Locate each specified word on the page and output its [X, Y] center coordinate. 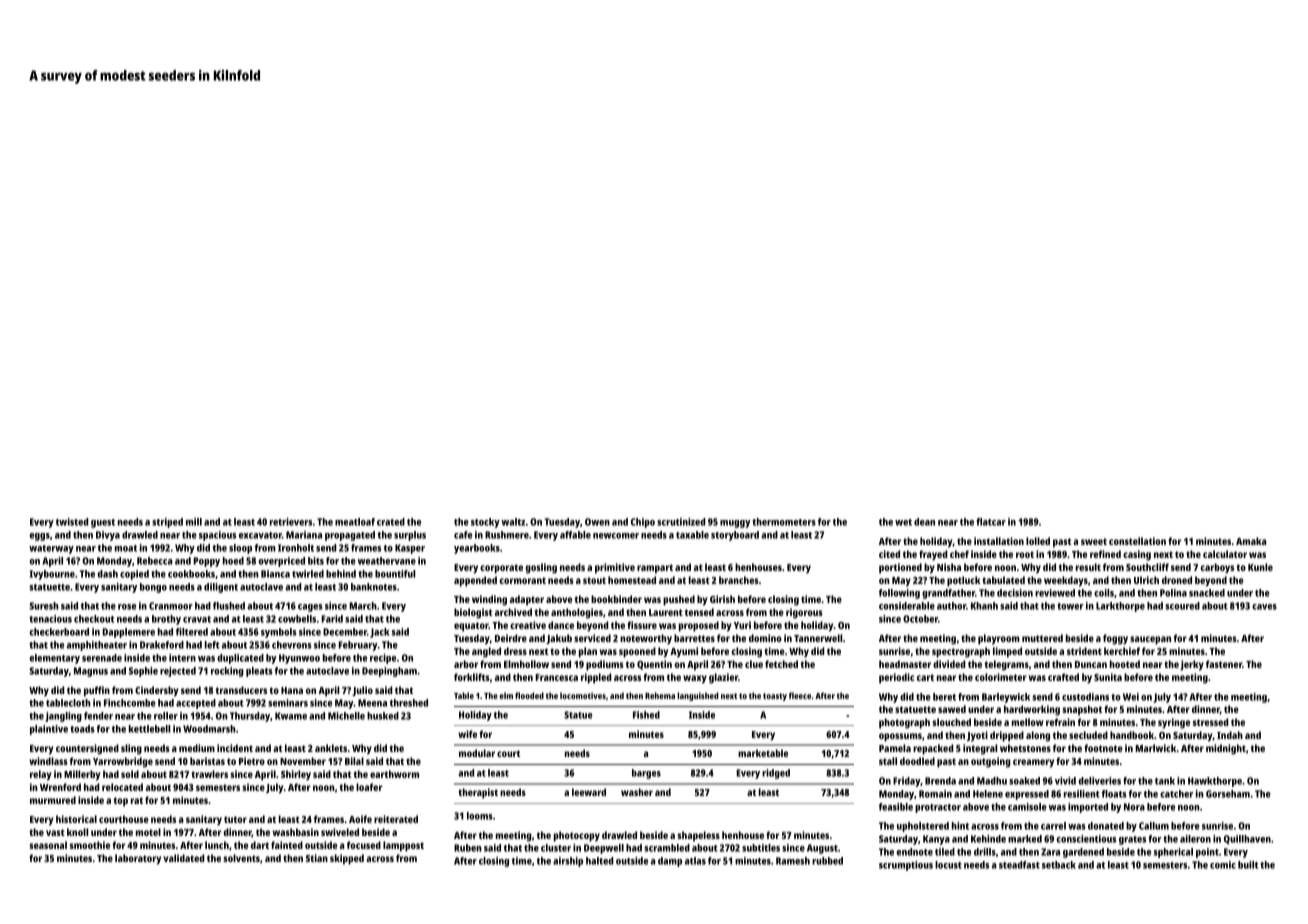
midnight [1226, 749]
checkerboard [59, 632]
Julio [362, 691]
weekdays [1066, 581]
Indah [1230, 735]
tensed [699, 612]
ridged [776, 774]
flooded [529, 695]
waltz [513, 522]
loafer [369, 787]
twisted [72, 522]
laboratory [138, 859]
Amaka [1251, 541]
